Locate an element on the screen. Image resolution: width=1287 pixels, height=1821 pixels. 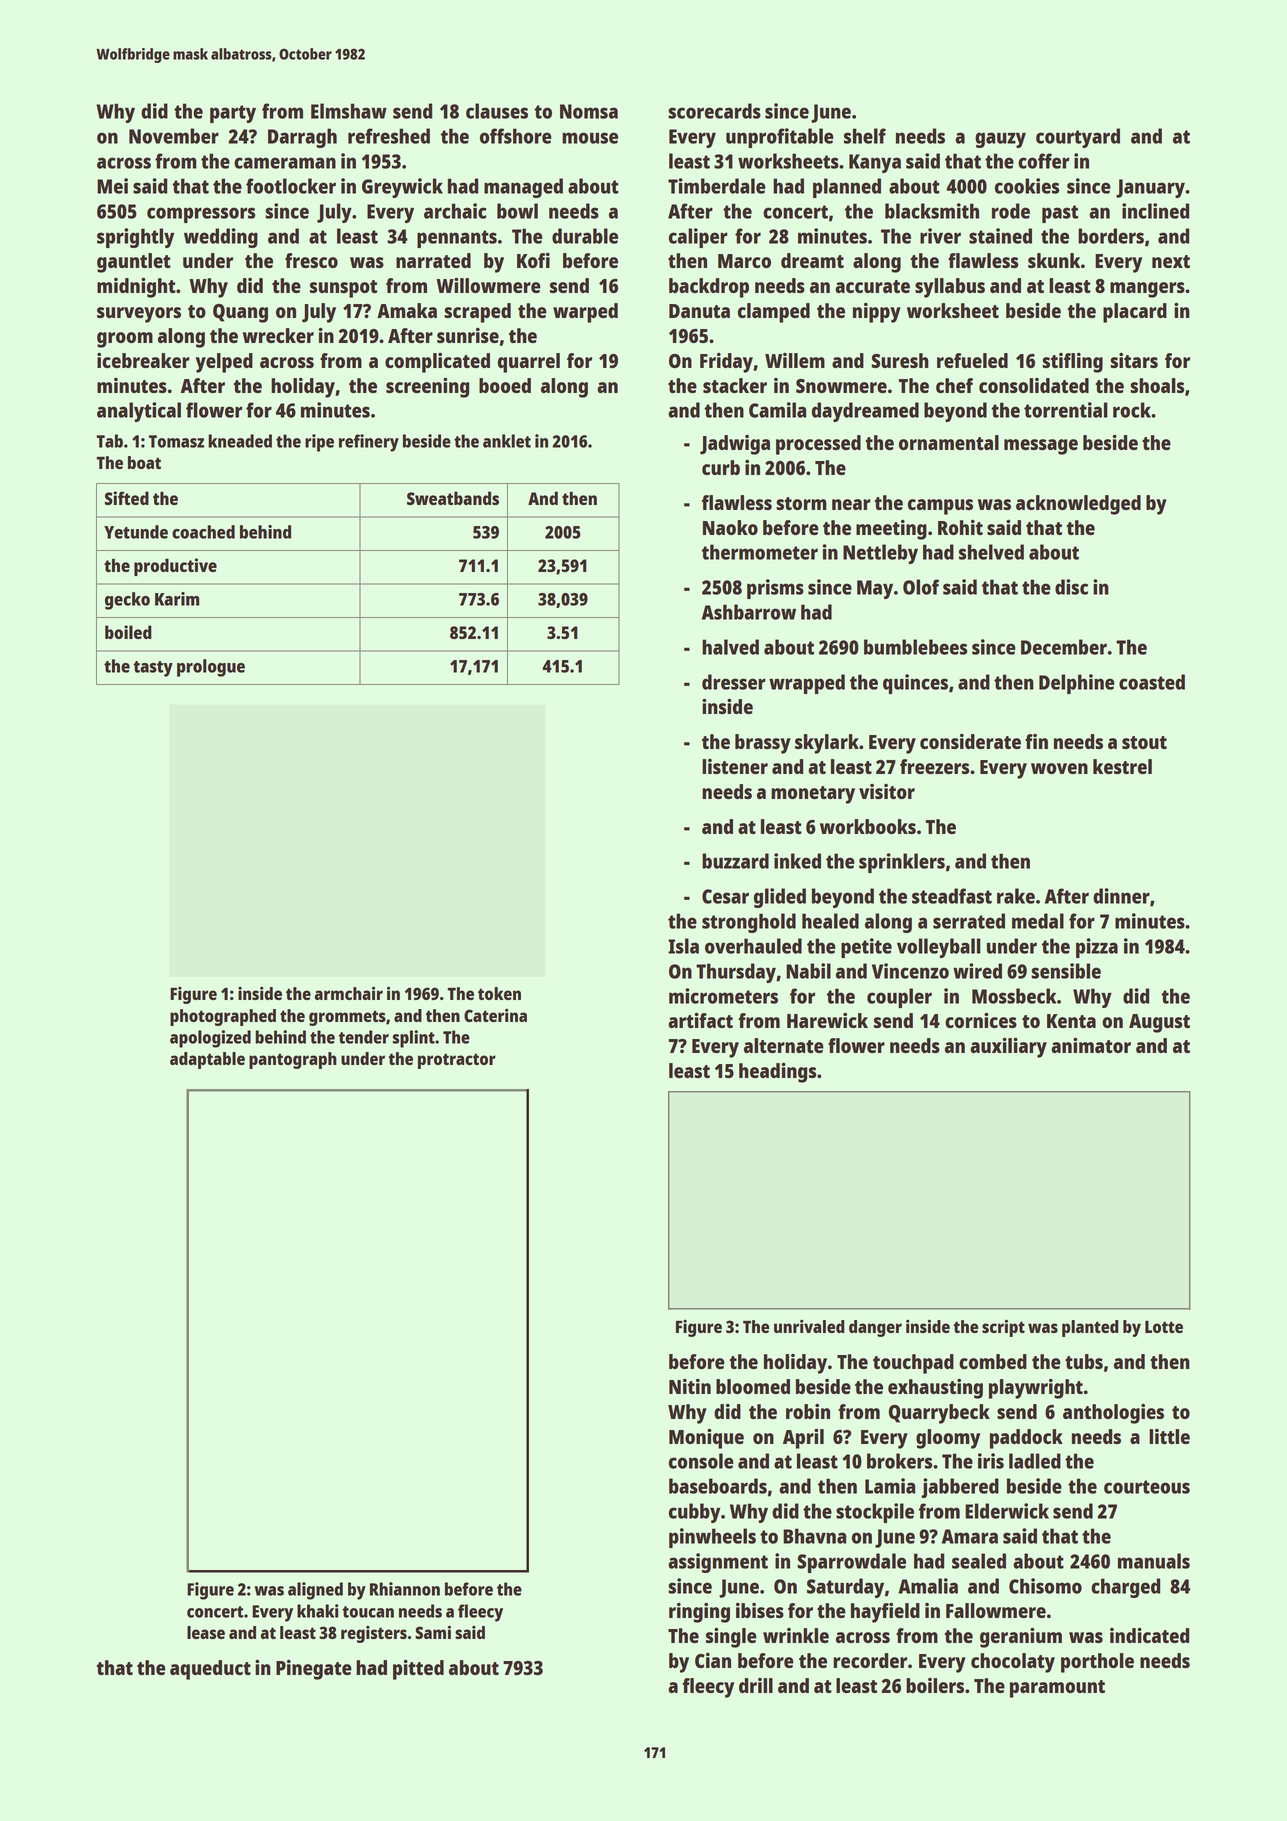
Friday is located at coordinates (726, 363).
